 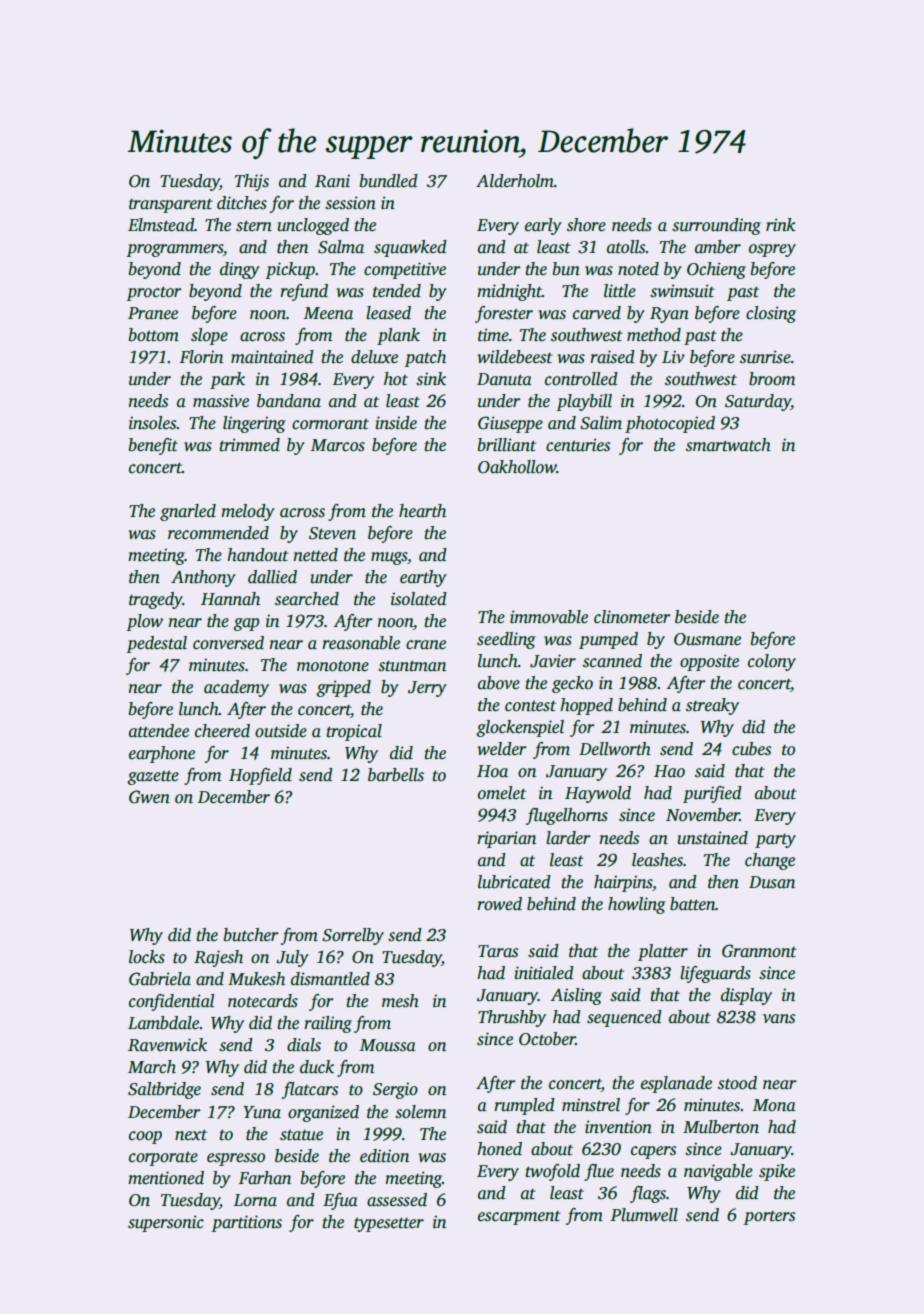 I want to click on clinometer, so click(x=632, y=617).
